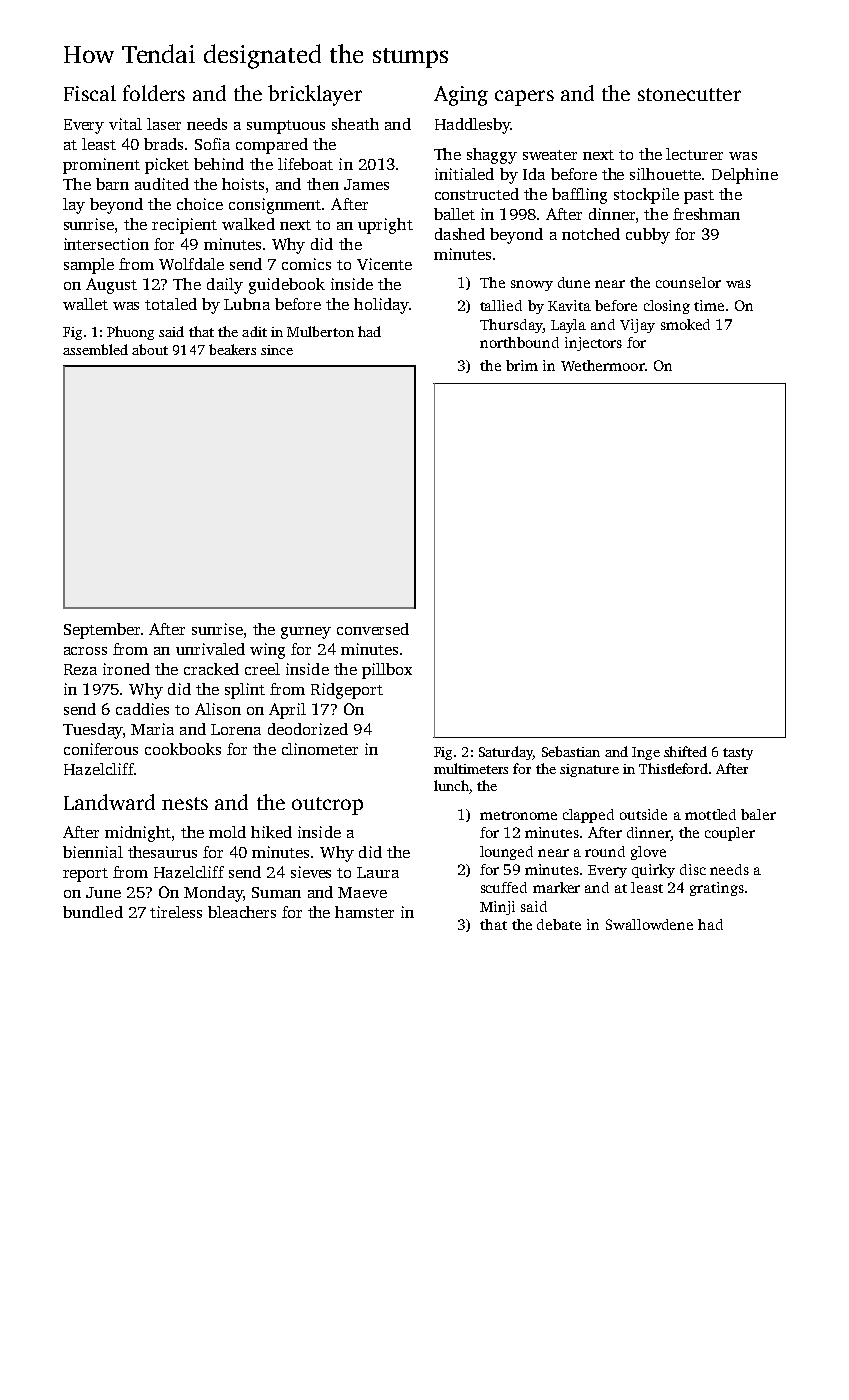  What do you see at coordinates (689, 94) in the page?
I see `stonecutter` at bounding box center [689, 94].
